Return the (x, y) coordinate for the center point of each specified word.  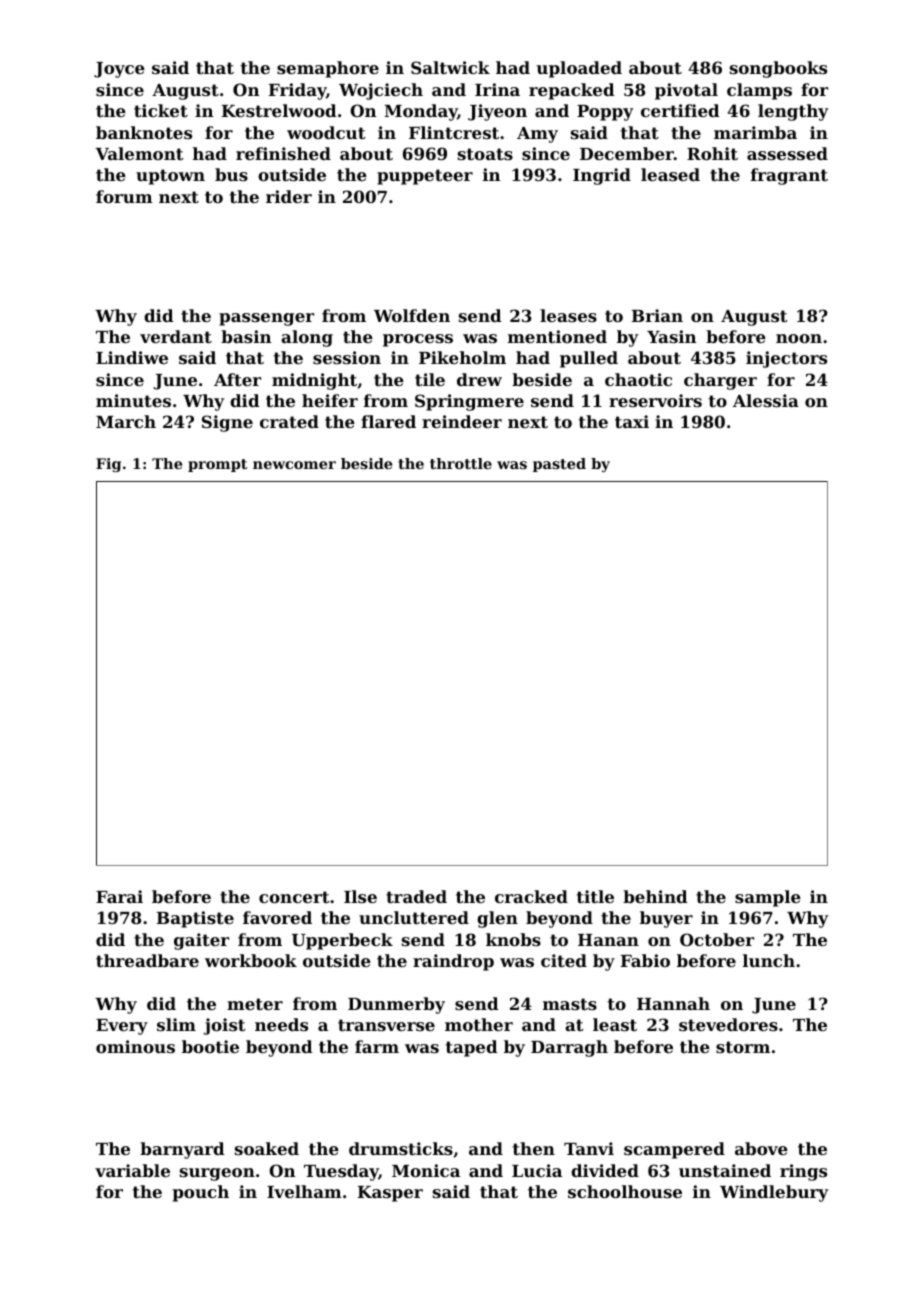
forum (124, 196)
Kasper (390, 1194)
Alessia (766, 400)
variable (132, 1170)
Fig (108, 465)
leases (568, 315)
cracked (531, 896)
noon (799, 338)
